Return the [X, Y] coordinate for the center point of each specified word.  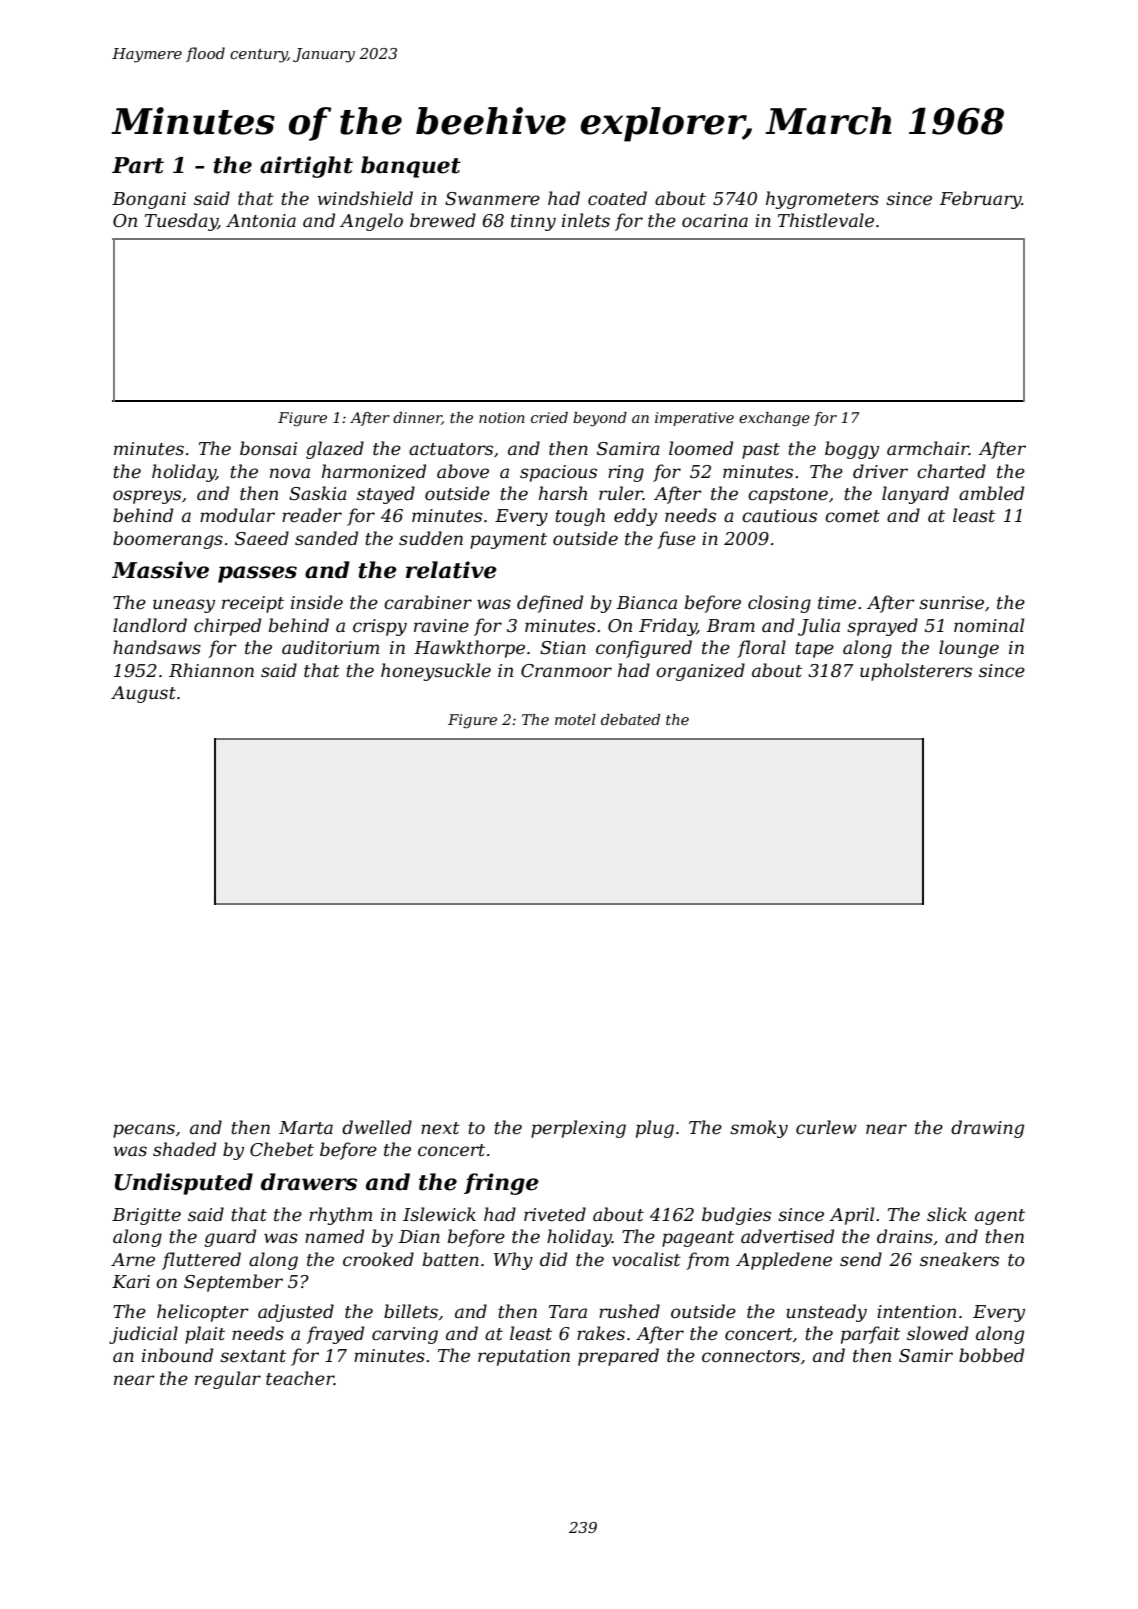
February [981, 200]
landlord [150, 625]
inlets [586, 220]
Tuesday [181, 222]
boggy [852, 450]
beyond [600, 419]
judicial [143, 1335]
